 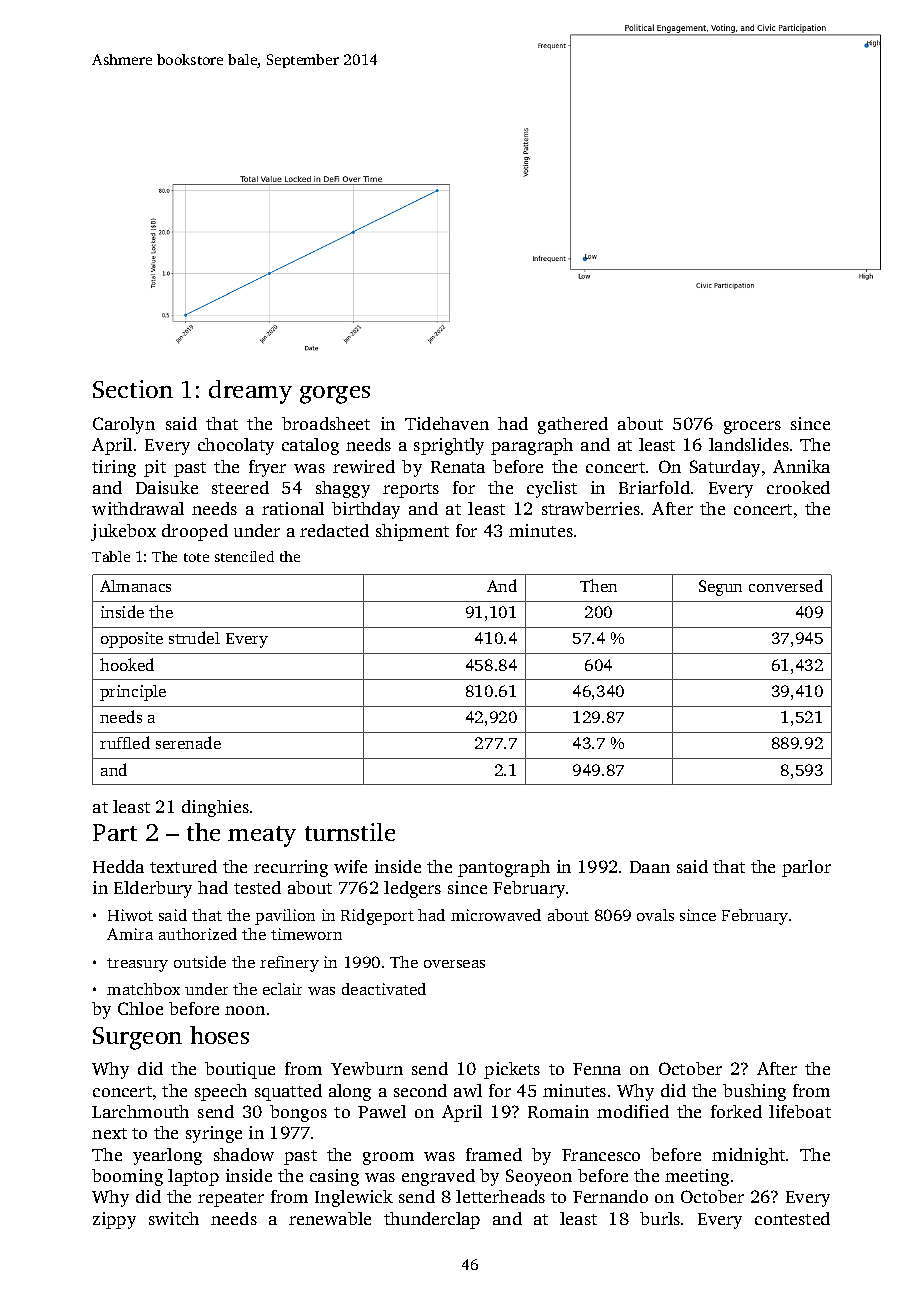 What do you see at coordinates (335, 395) in the page?
I see `gorges` at bounding box center [335, 395].
